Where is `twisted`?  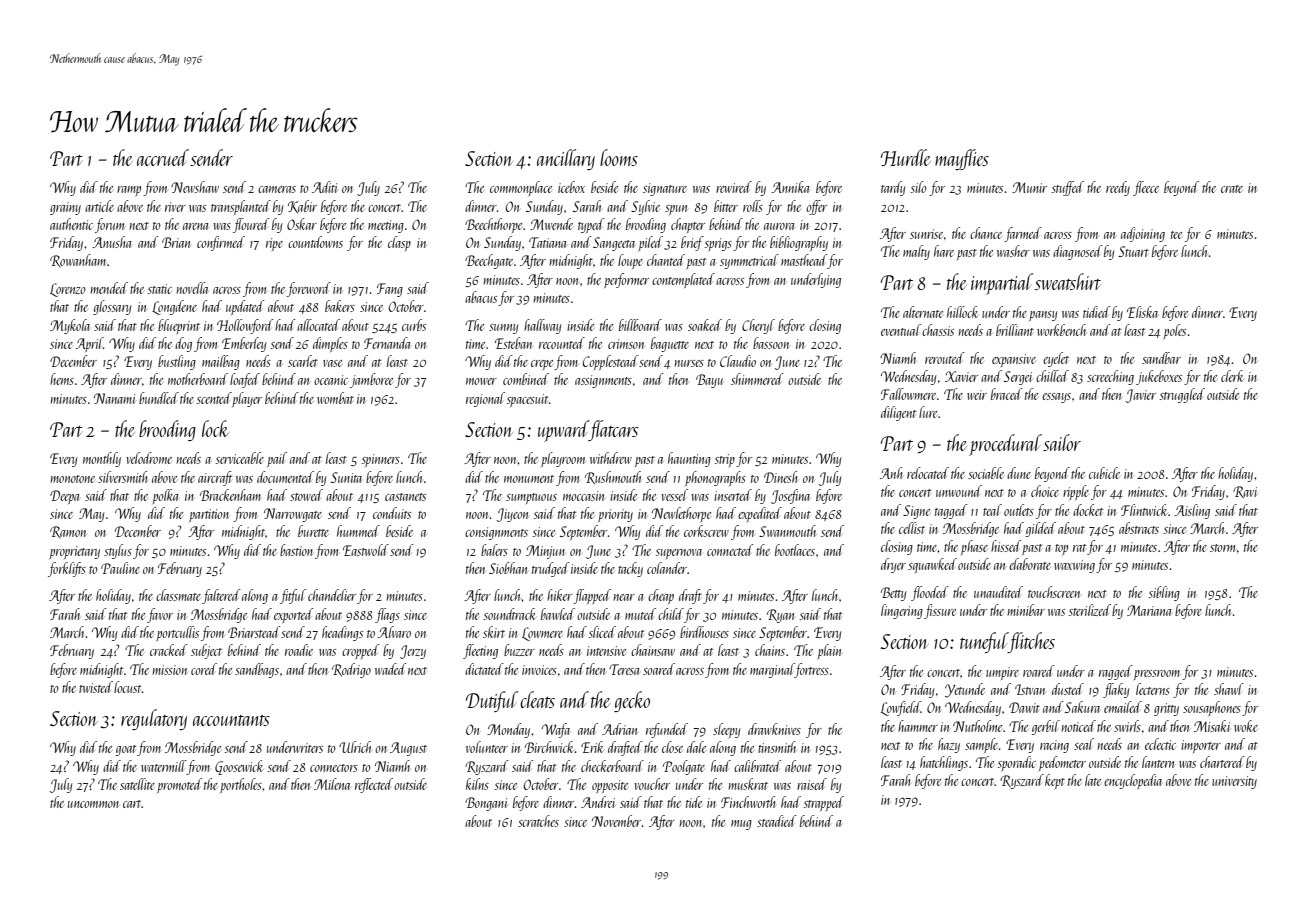 twisted is located at coordinates (96, 687).
